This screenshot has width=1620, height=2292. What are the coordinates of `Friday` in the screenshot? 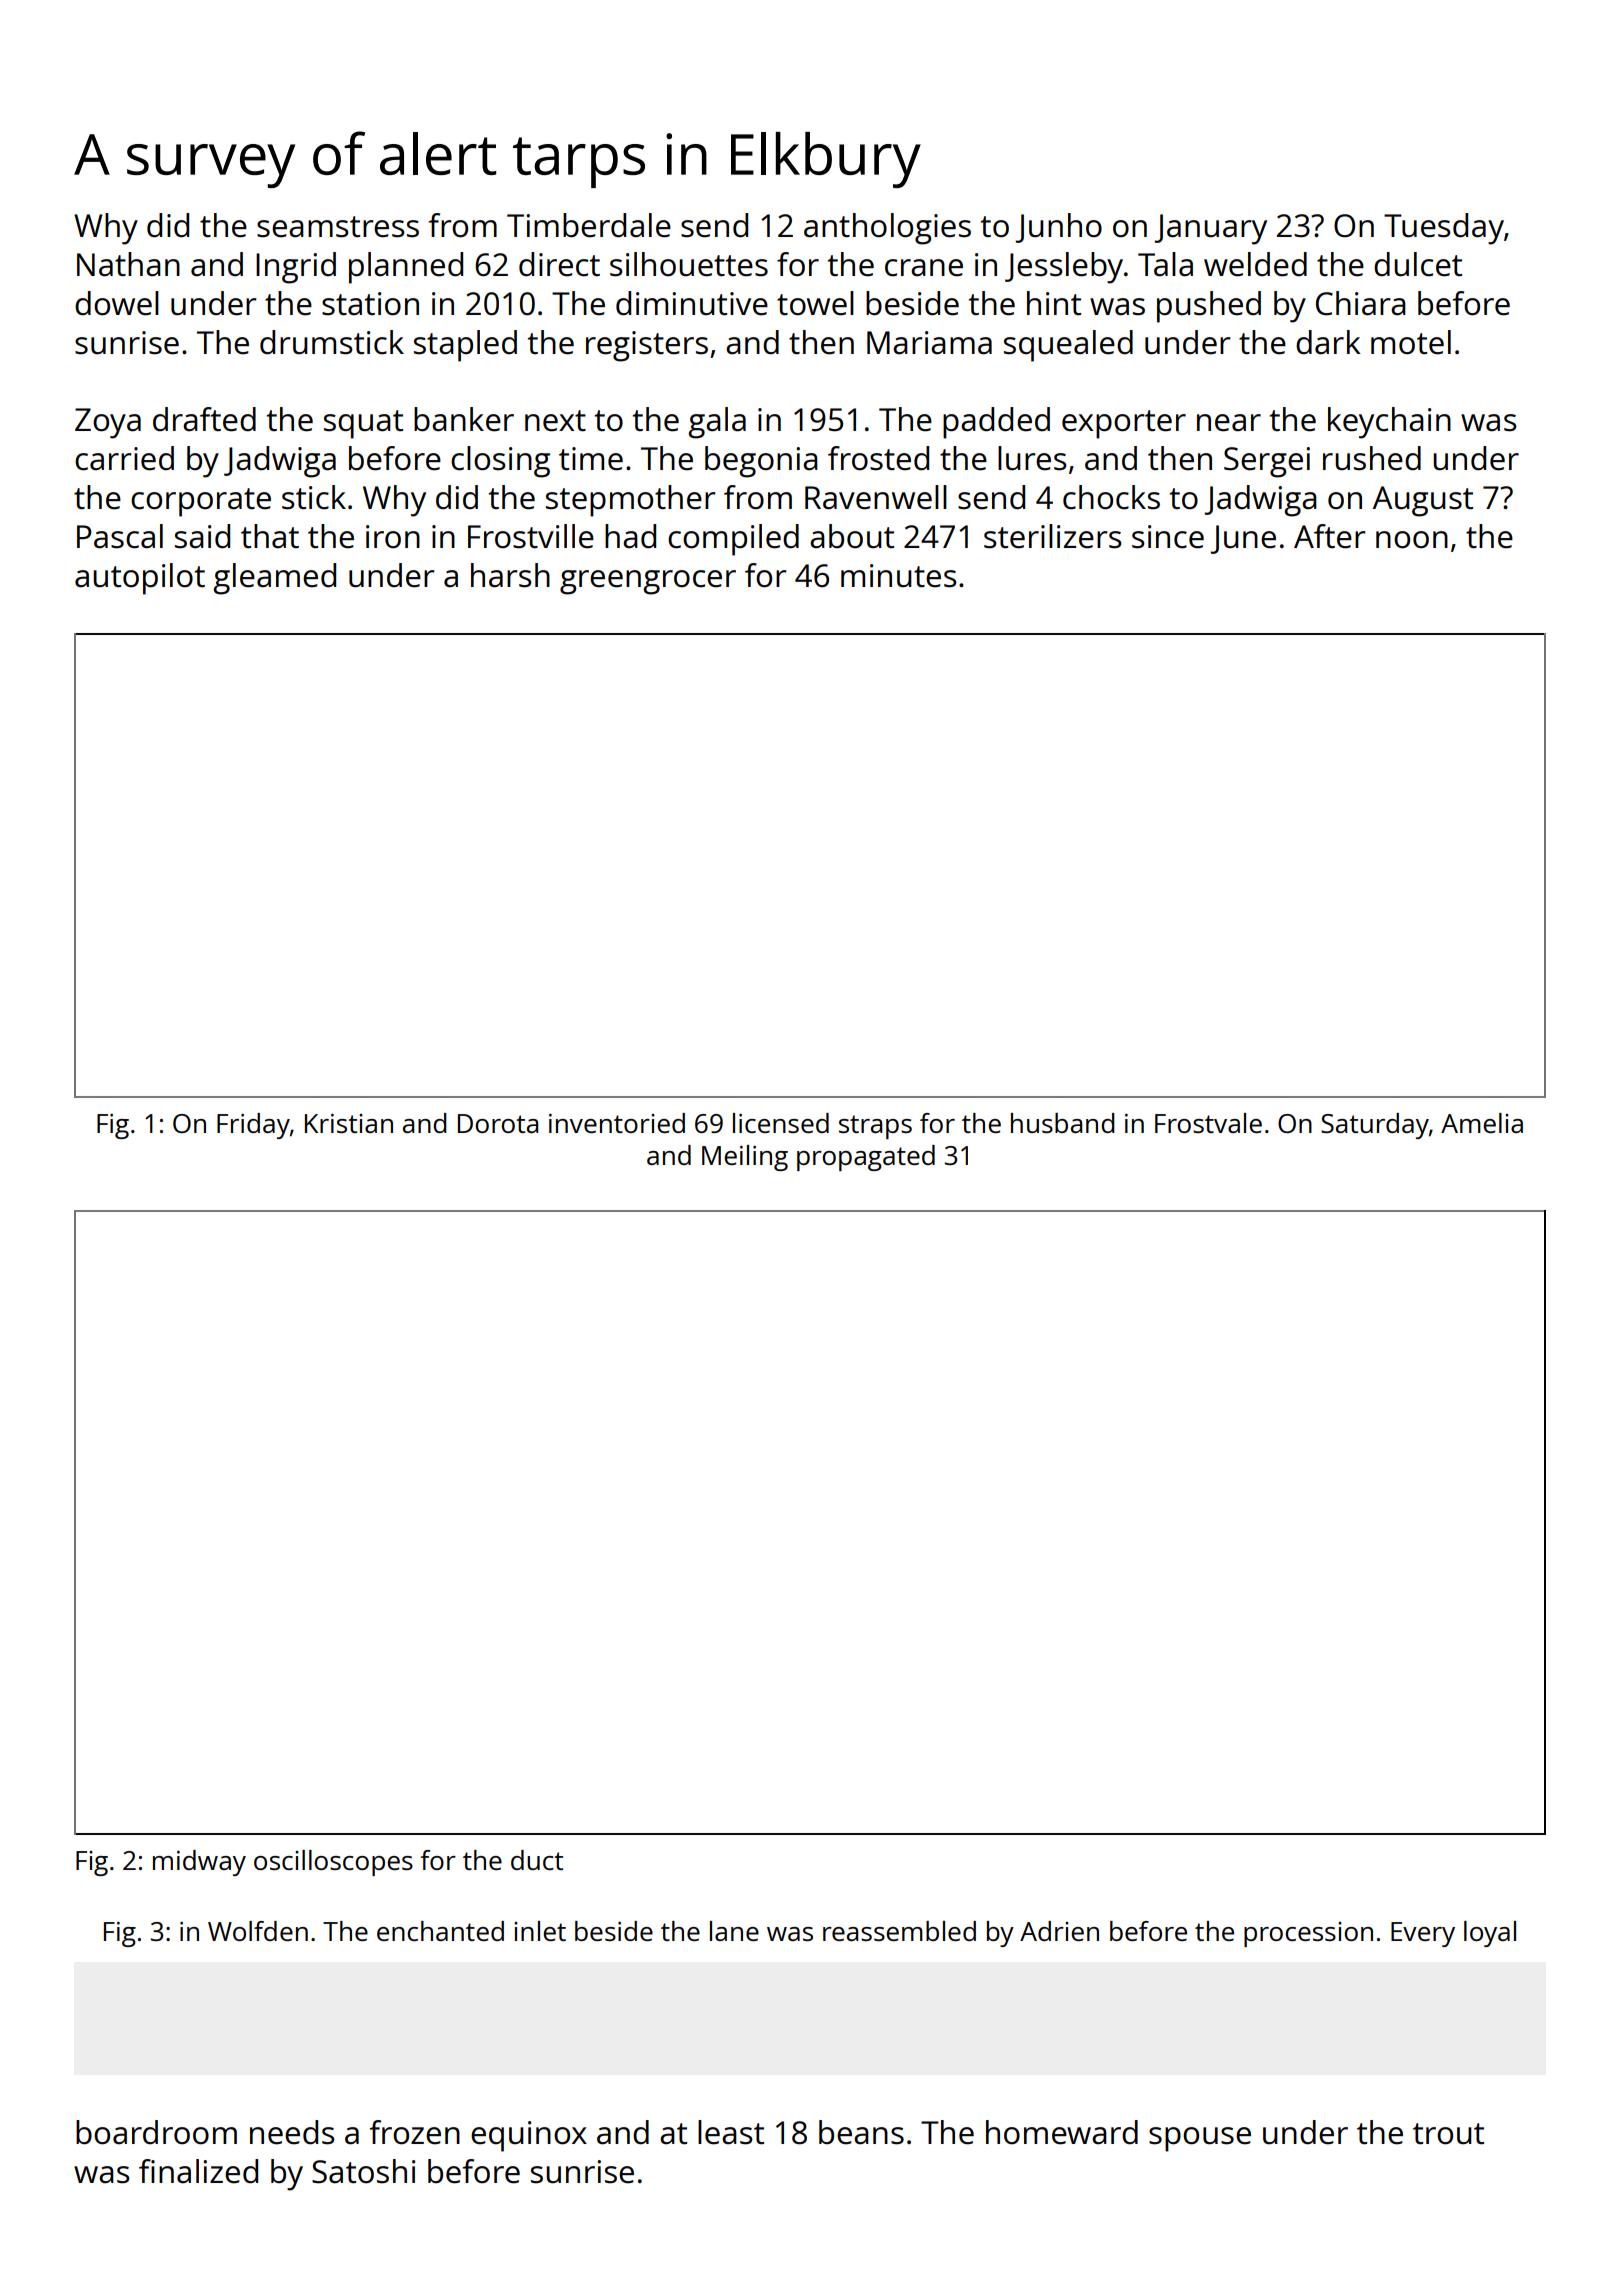 It's located at (253, 1126).
